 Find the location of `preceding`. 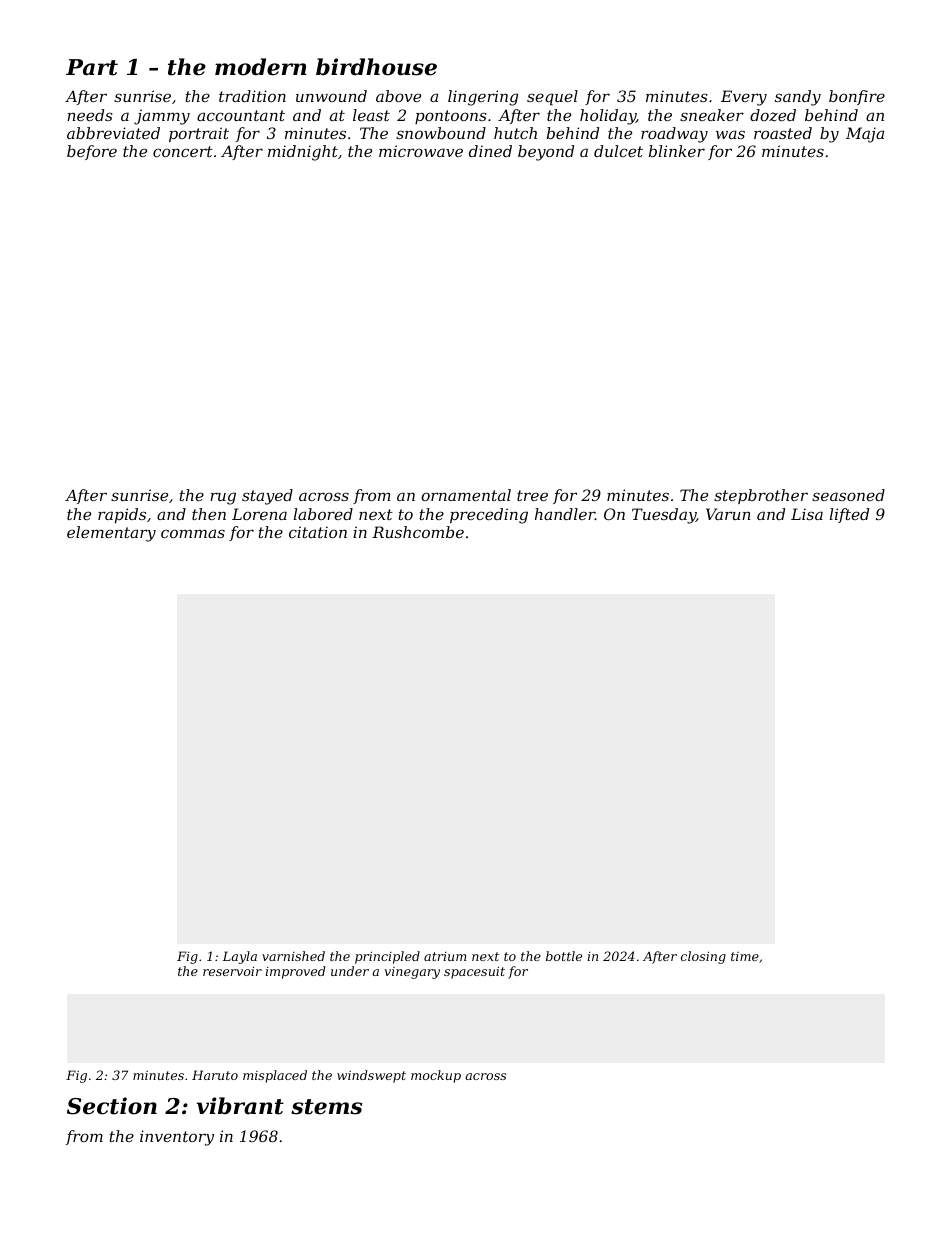

preceding is located at coordinates (489, 516).
